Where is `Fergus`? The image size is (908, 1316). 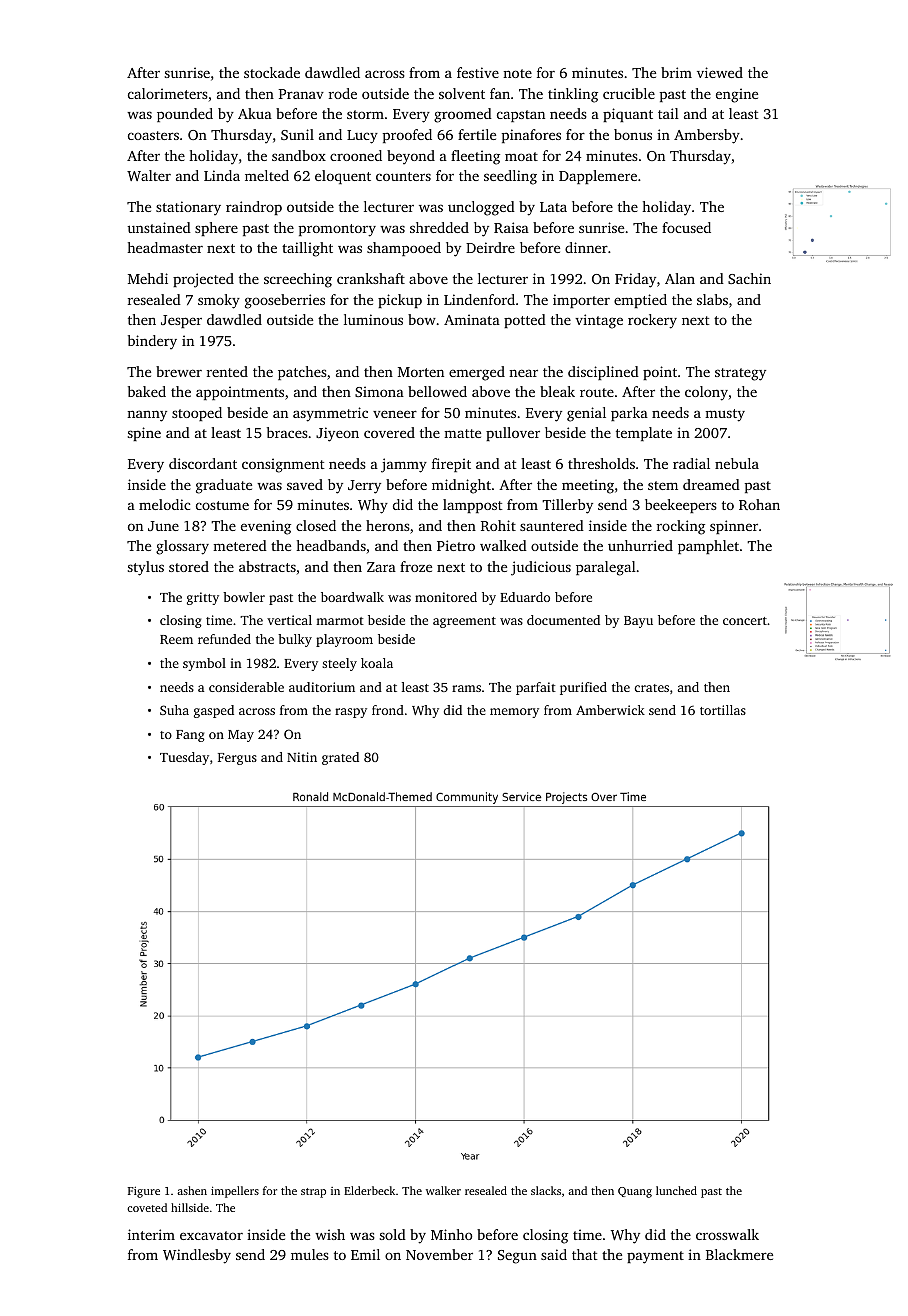 Fergus is located at coordinates (237, 759).
